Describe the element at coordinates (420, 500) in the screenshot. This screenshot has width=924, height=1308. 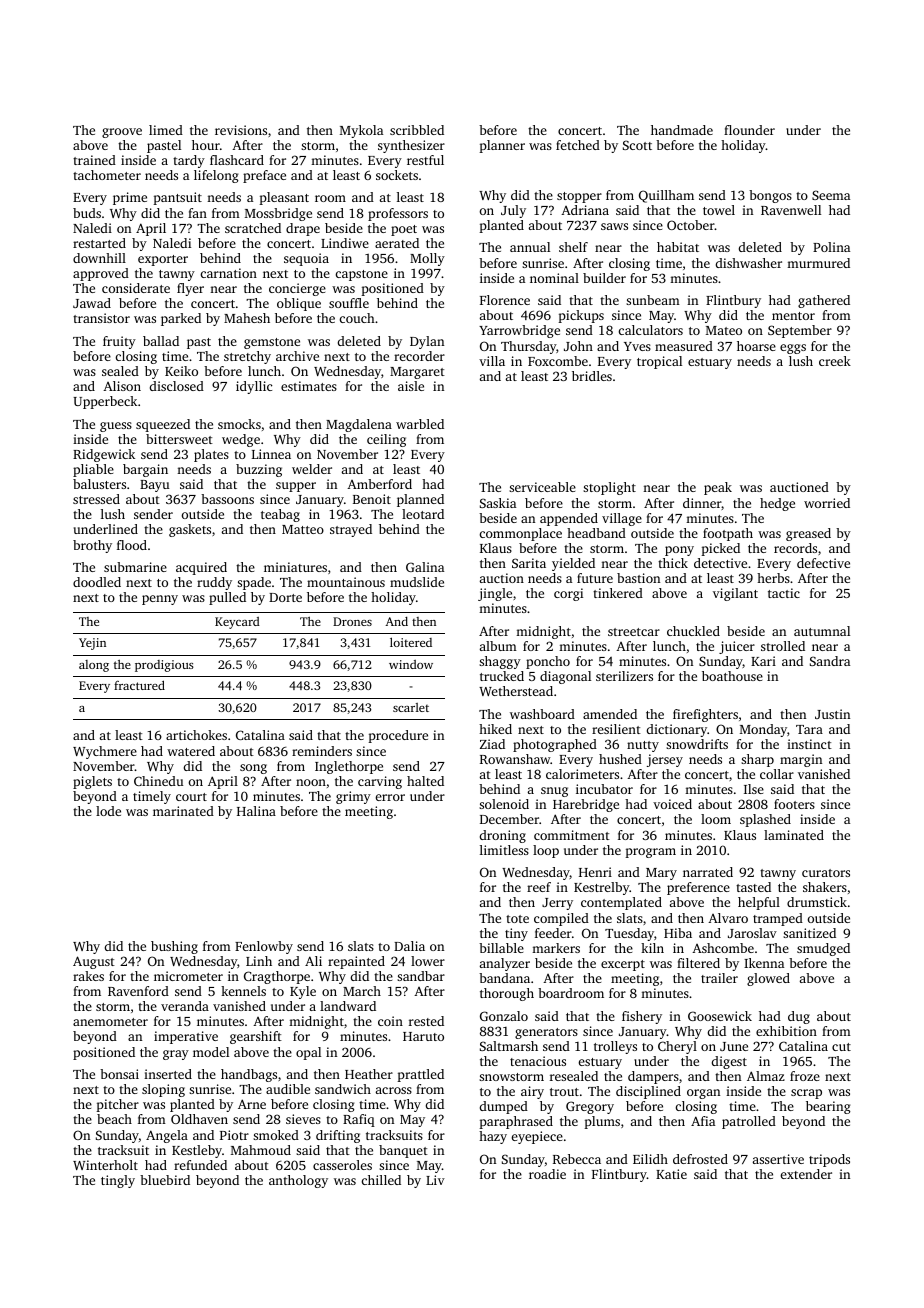
I see `planned` at that location.
